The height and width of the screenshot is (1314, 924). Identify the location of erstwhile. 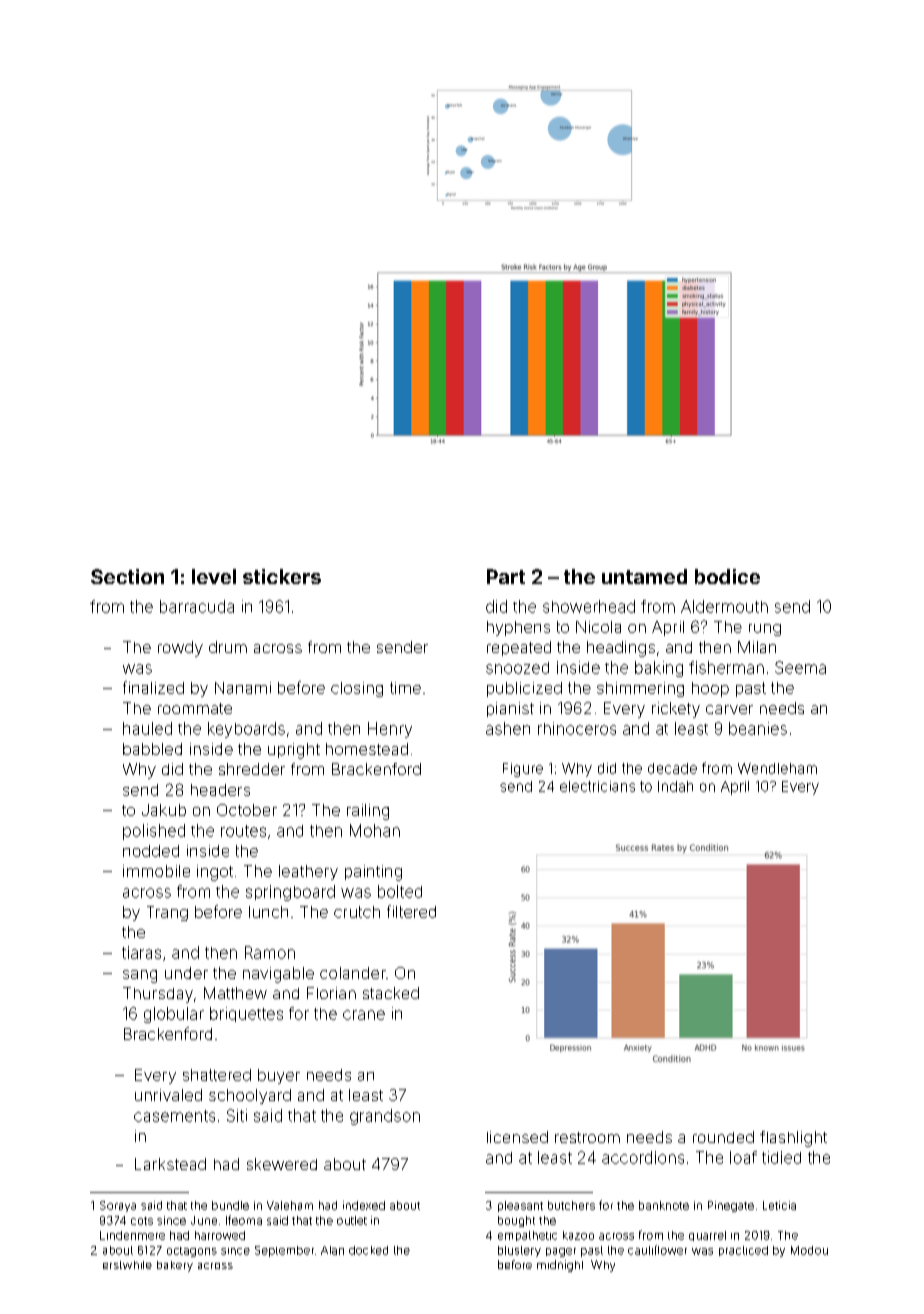
(127, 1265).
